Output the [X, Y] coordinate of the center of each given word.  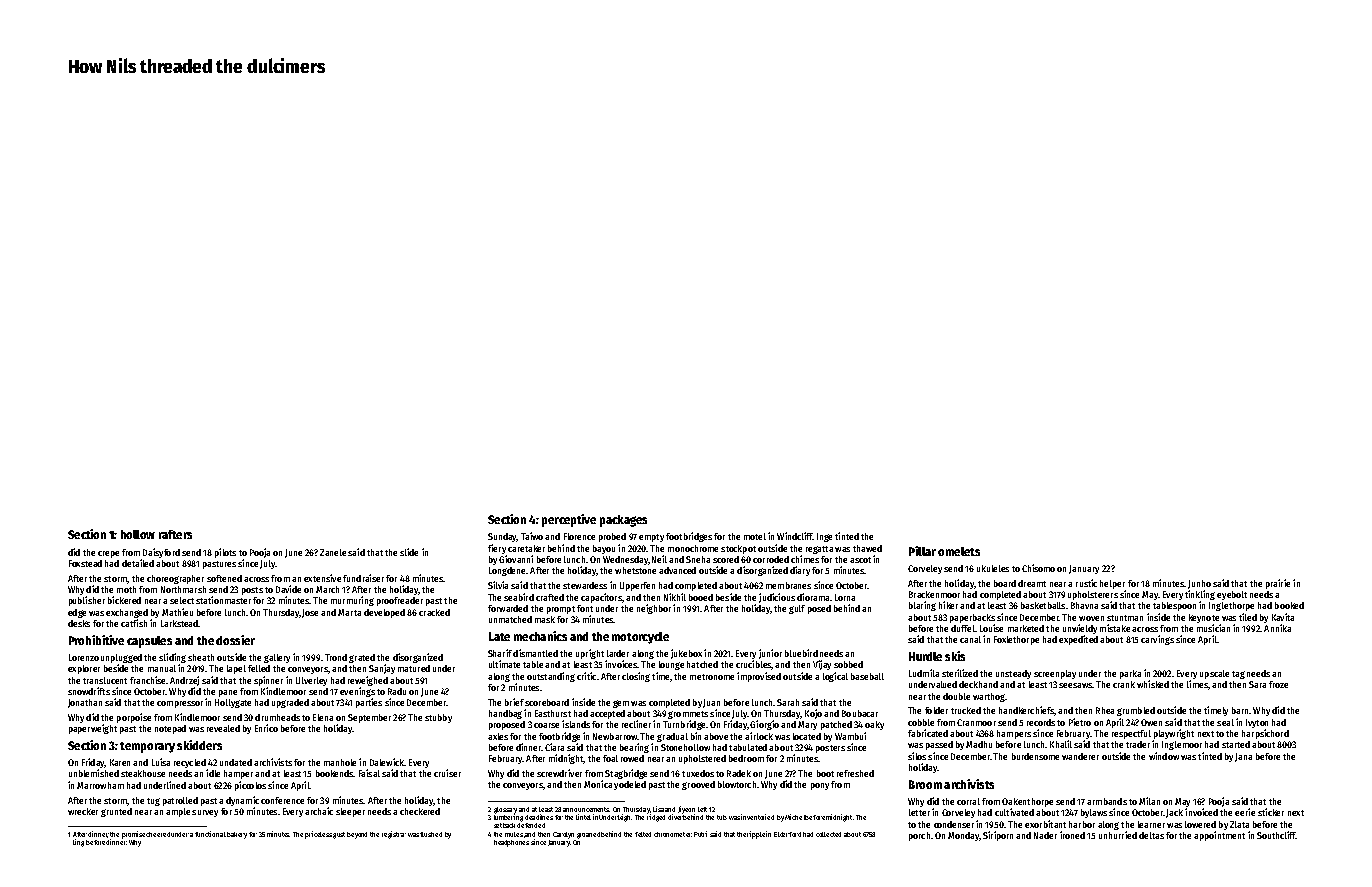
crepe [108, 554]
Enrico [266, 728]
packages [623, 521]
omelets [959, 551]
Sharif [500, 653]
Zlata [1239, 824]
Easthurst [553, 713]
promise [133, 835]
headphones [511, 843]
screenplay [1055, 674]
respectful [1131, 734]
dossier [235, 640]
